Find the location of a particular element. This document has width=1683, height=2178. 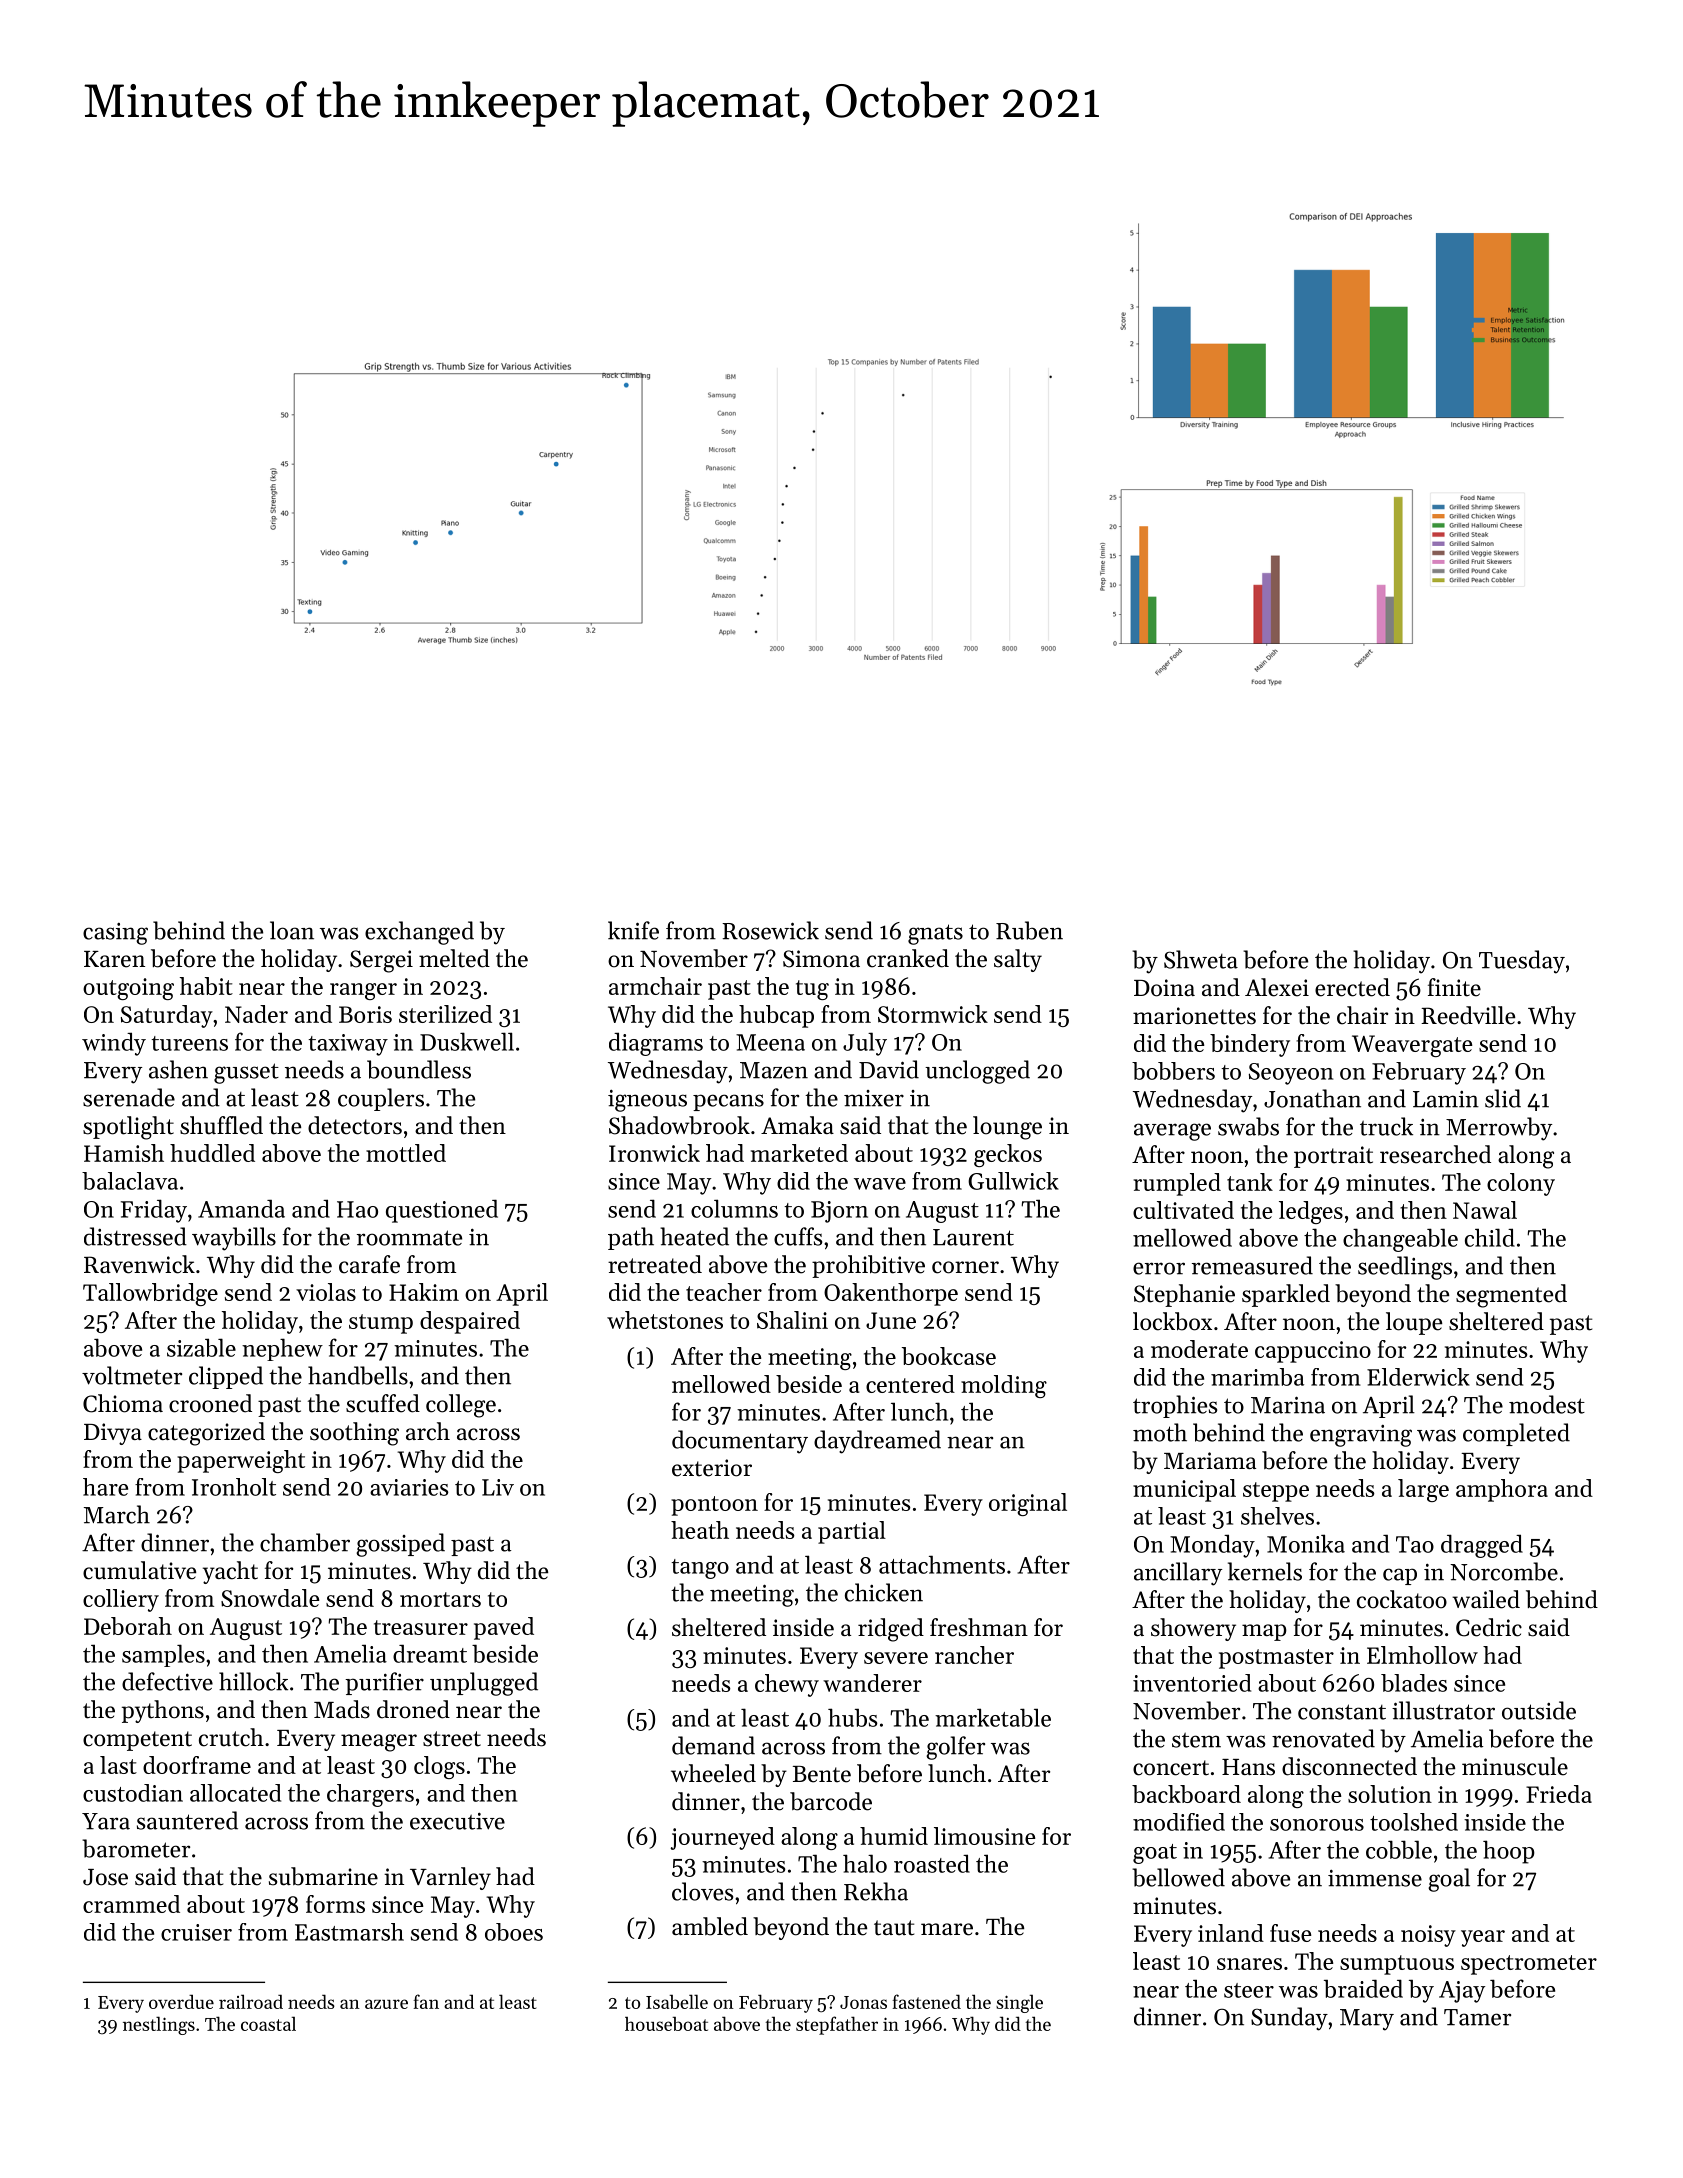

loan is located at coordinates (292, 930).
